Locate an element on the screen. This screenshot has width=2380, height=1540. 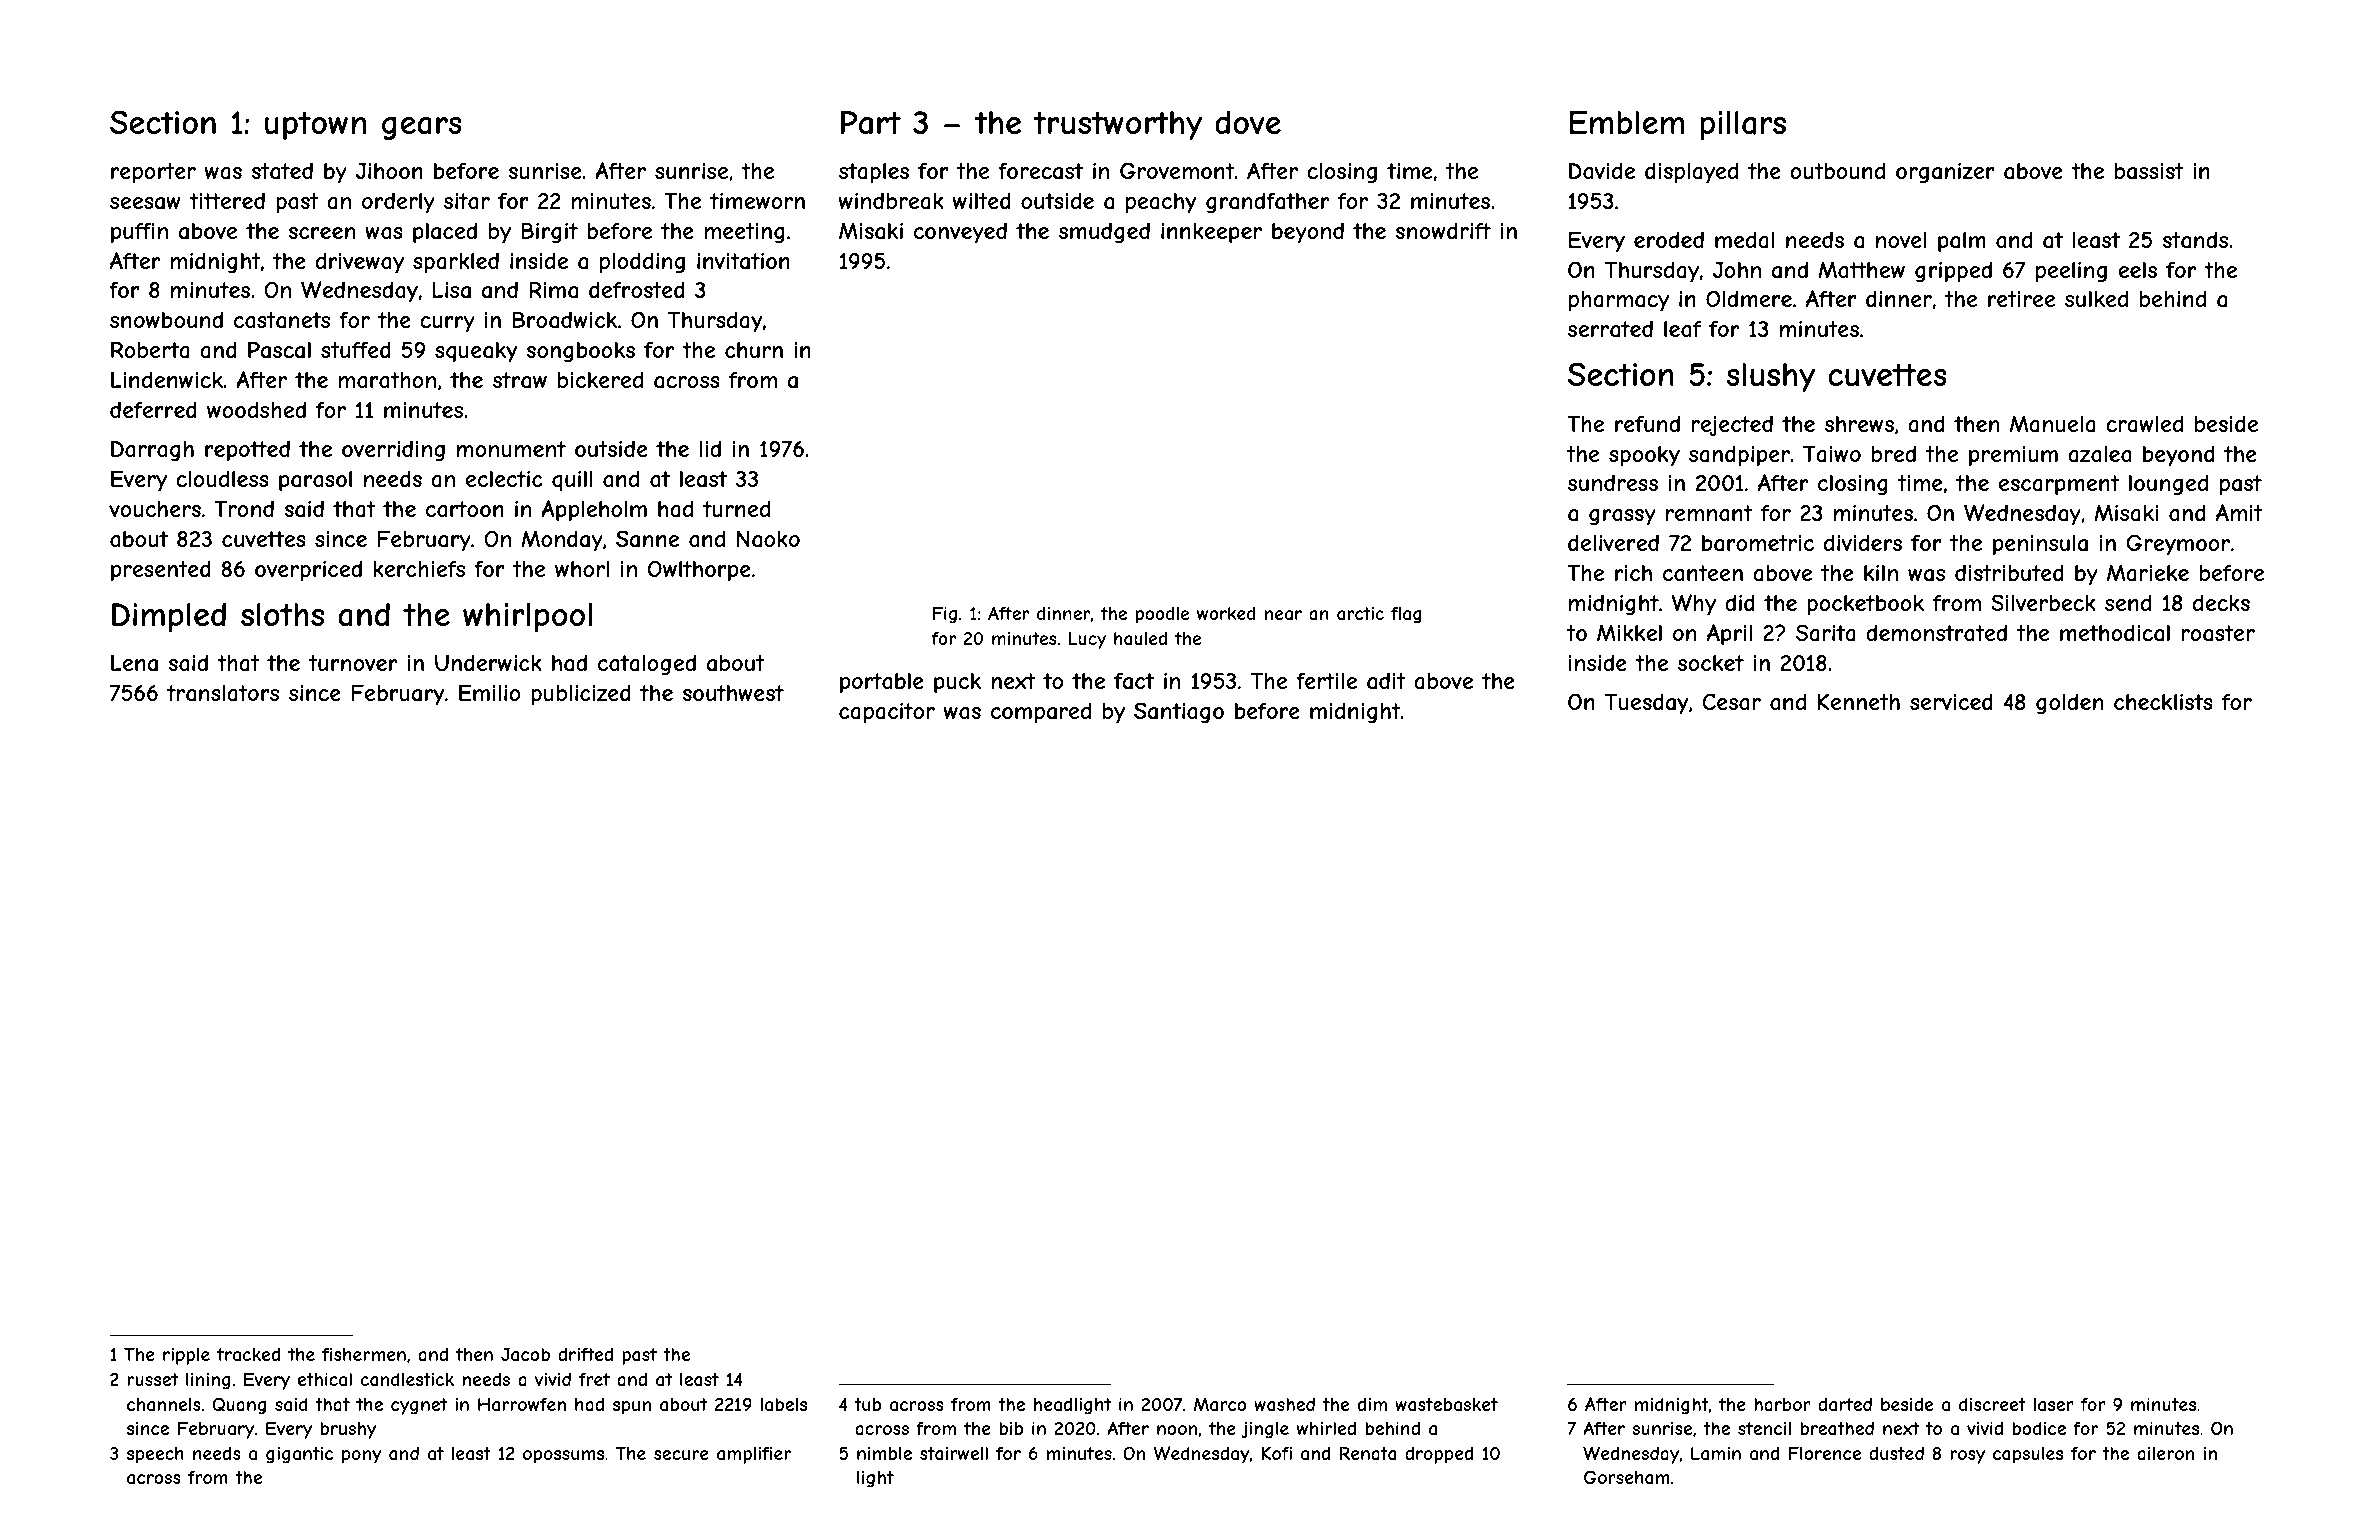
Tuesday is located at coordinates (1646, 704).
